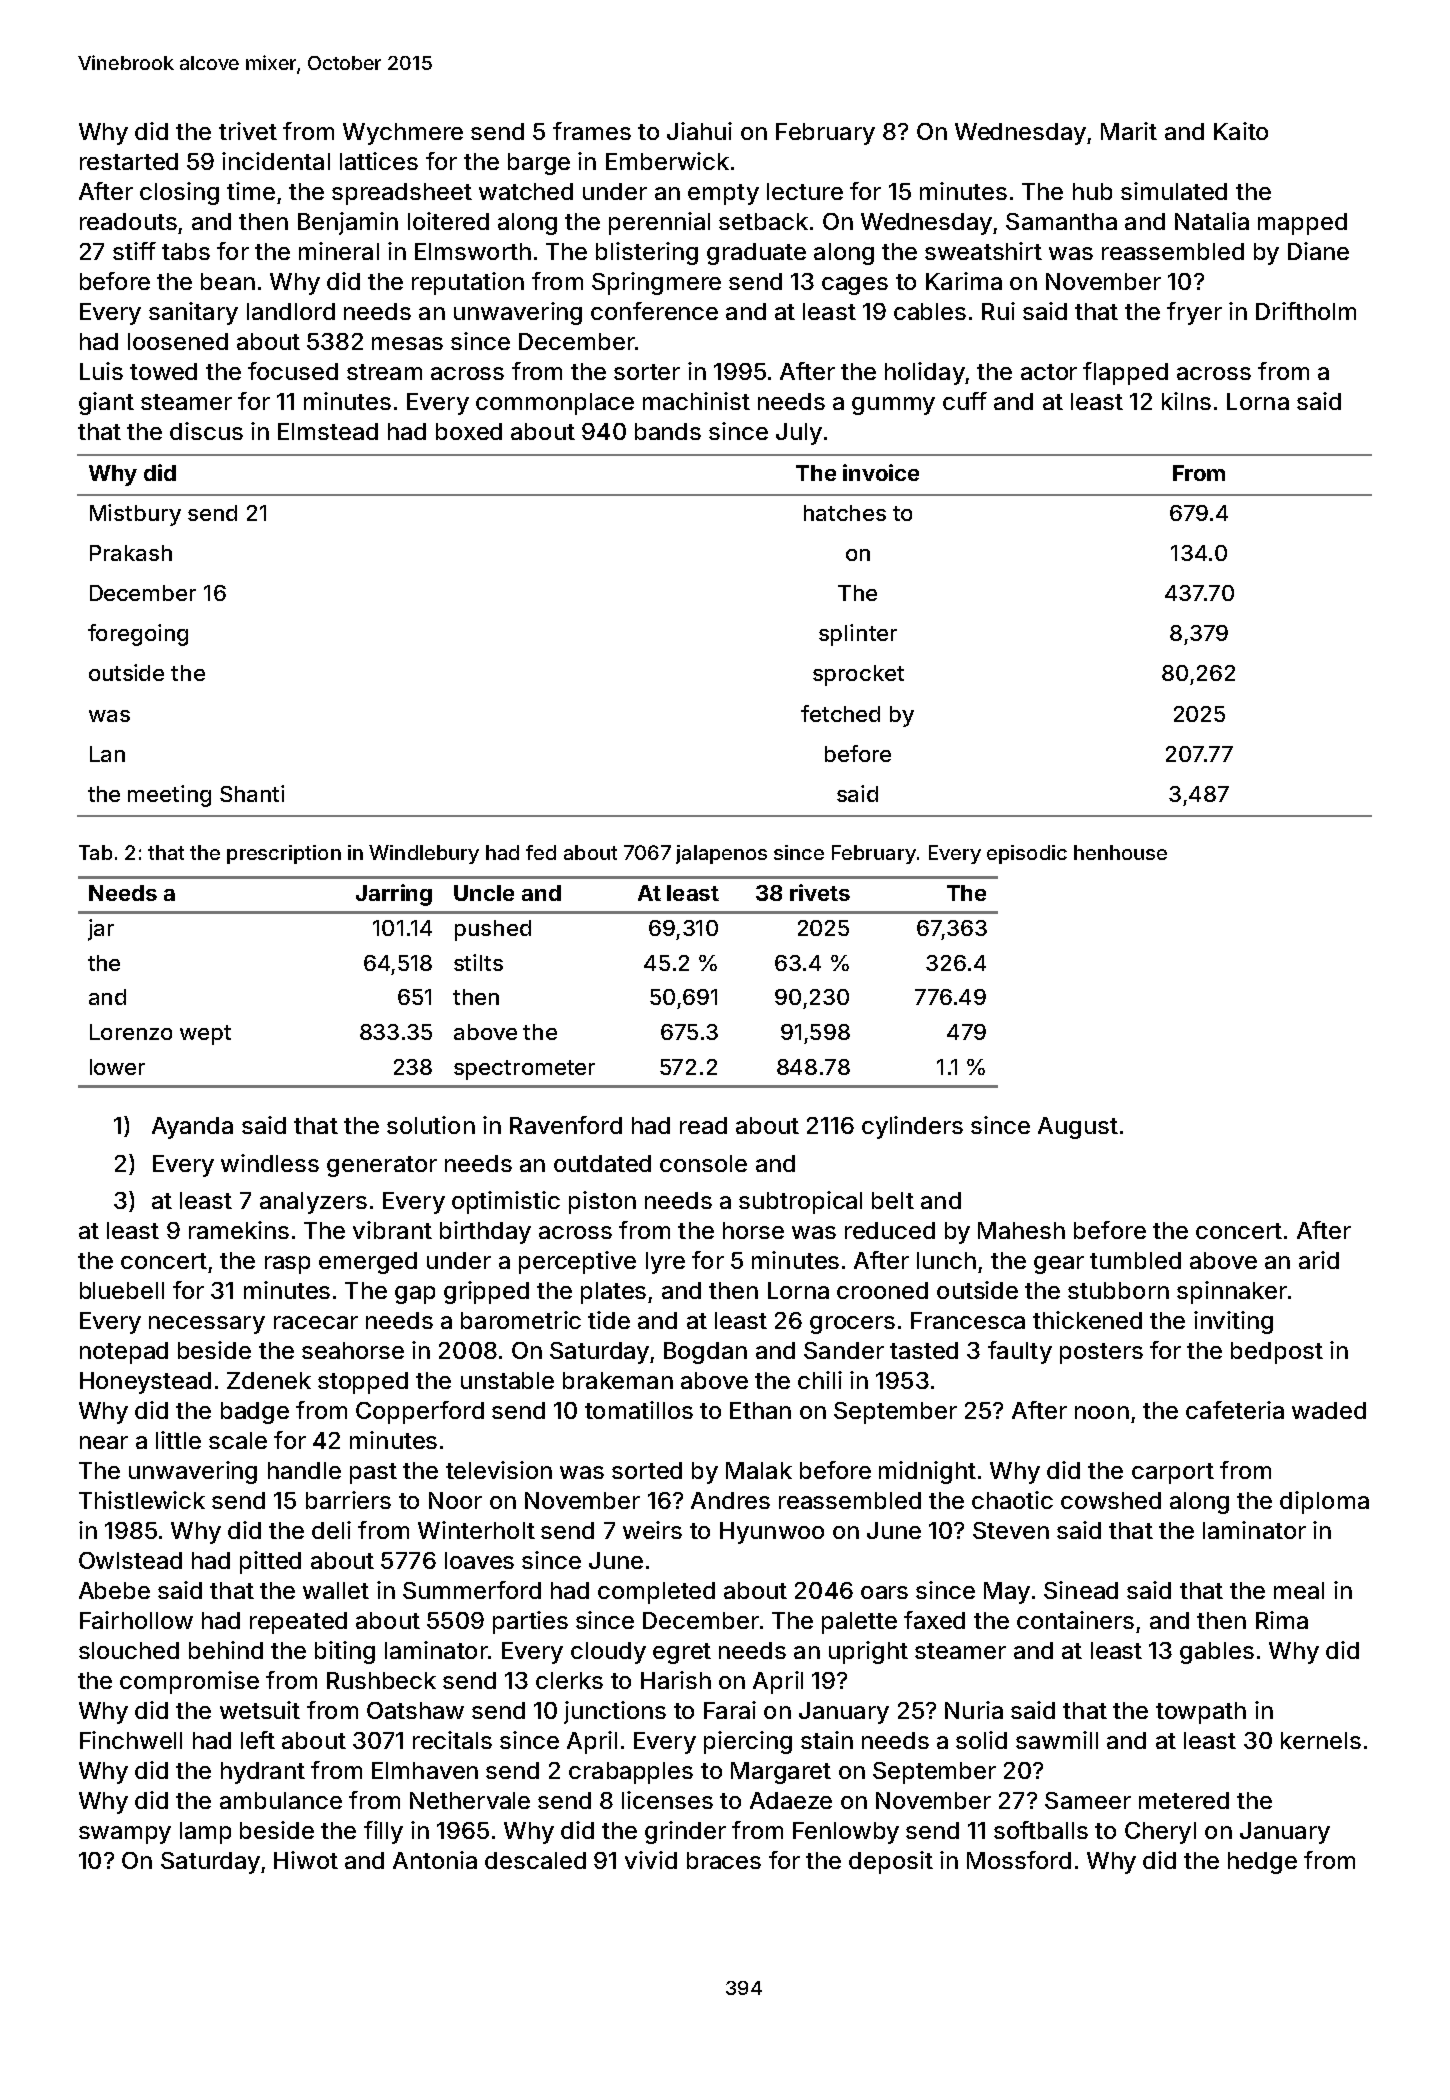 The width and height of the screenshot is (1450, 2100). Describe the element at coordinates (1306, 311) in the screenshot. I see `Driftholm` at that location.
